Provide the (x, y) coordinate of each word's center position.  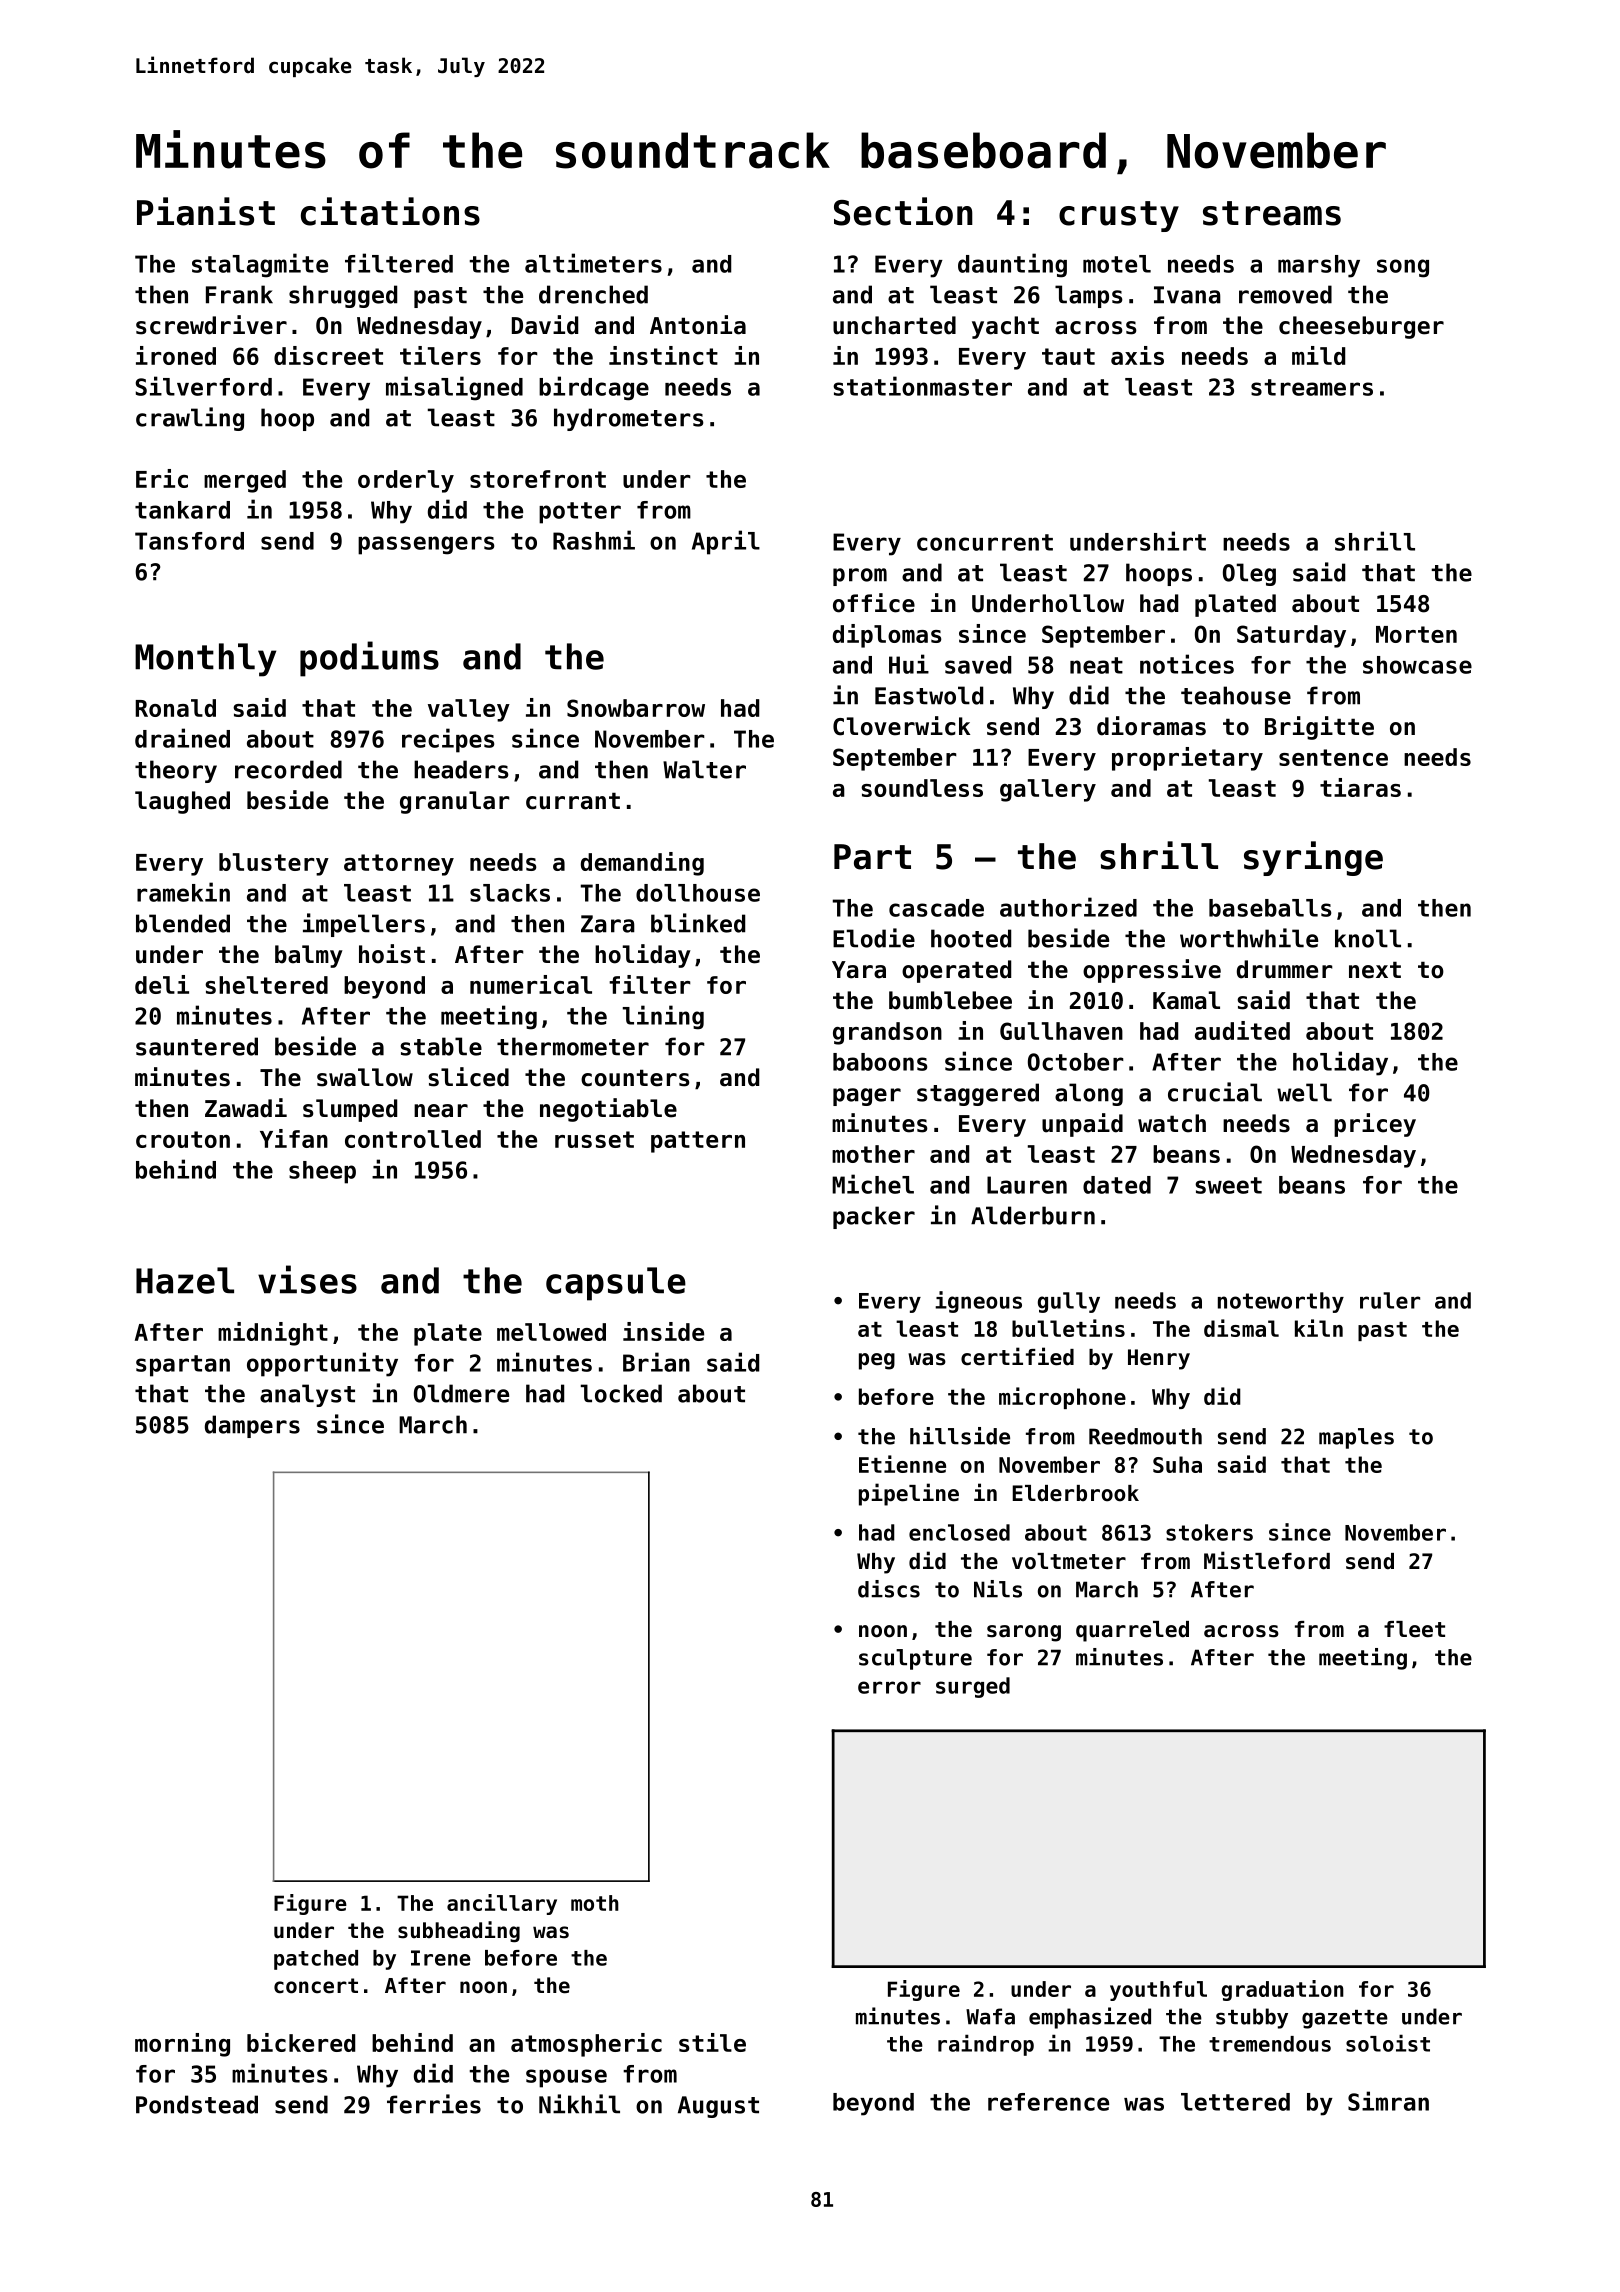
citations (390, 211)
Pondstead (197, 2104)
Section (903, 211)
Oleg (1249, 574)
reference (1048, 2102)
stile (712, 2042)
